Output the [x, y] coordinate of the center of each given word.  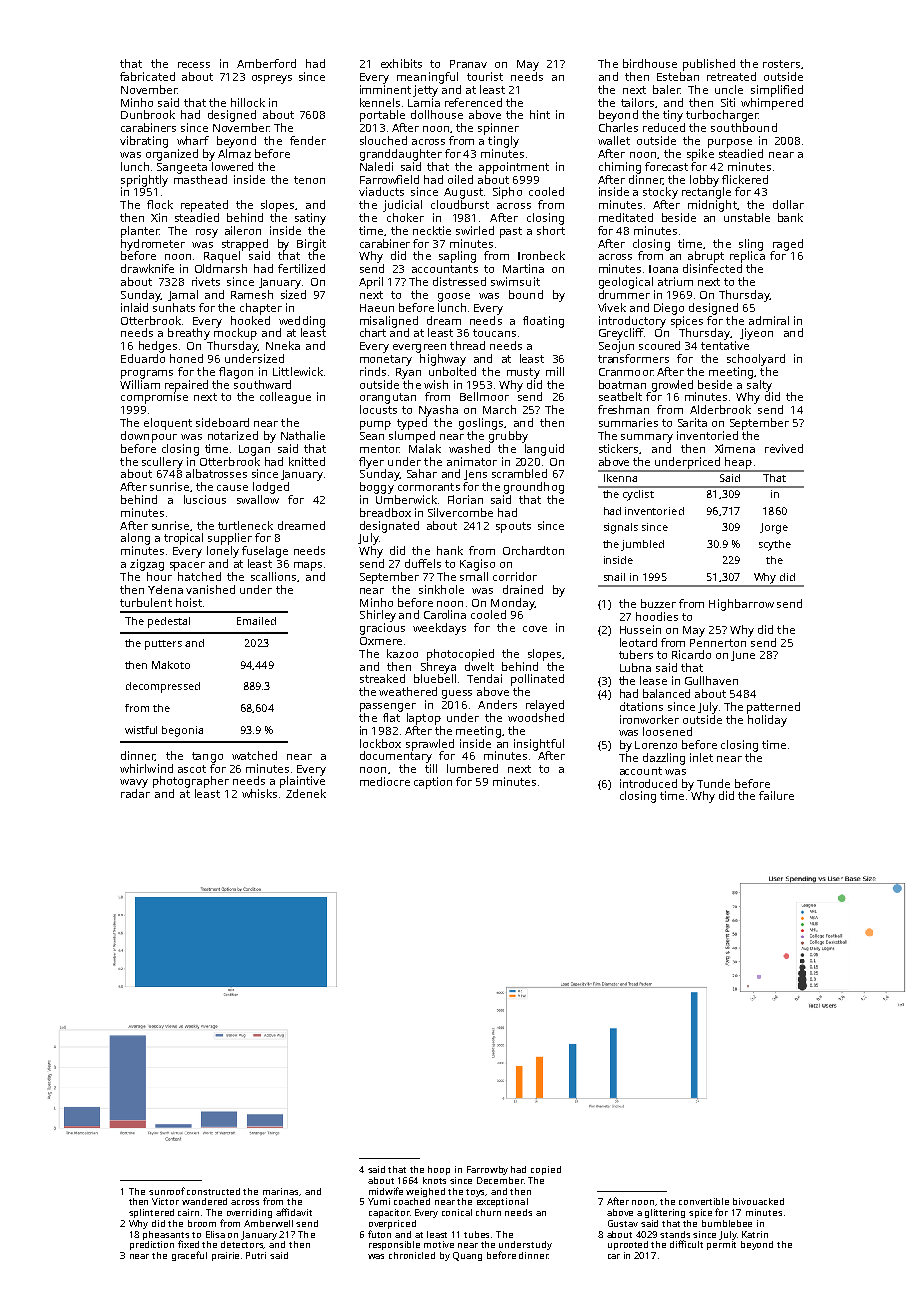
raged [788, 245]
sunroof [167, 1191]
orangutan [388, 398]
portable [382, 116]
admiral [769, 320]
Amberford [266, 63]
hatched [199, 576]
